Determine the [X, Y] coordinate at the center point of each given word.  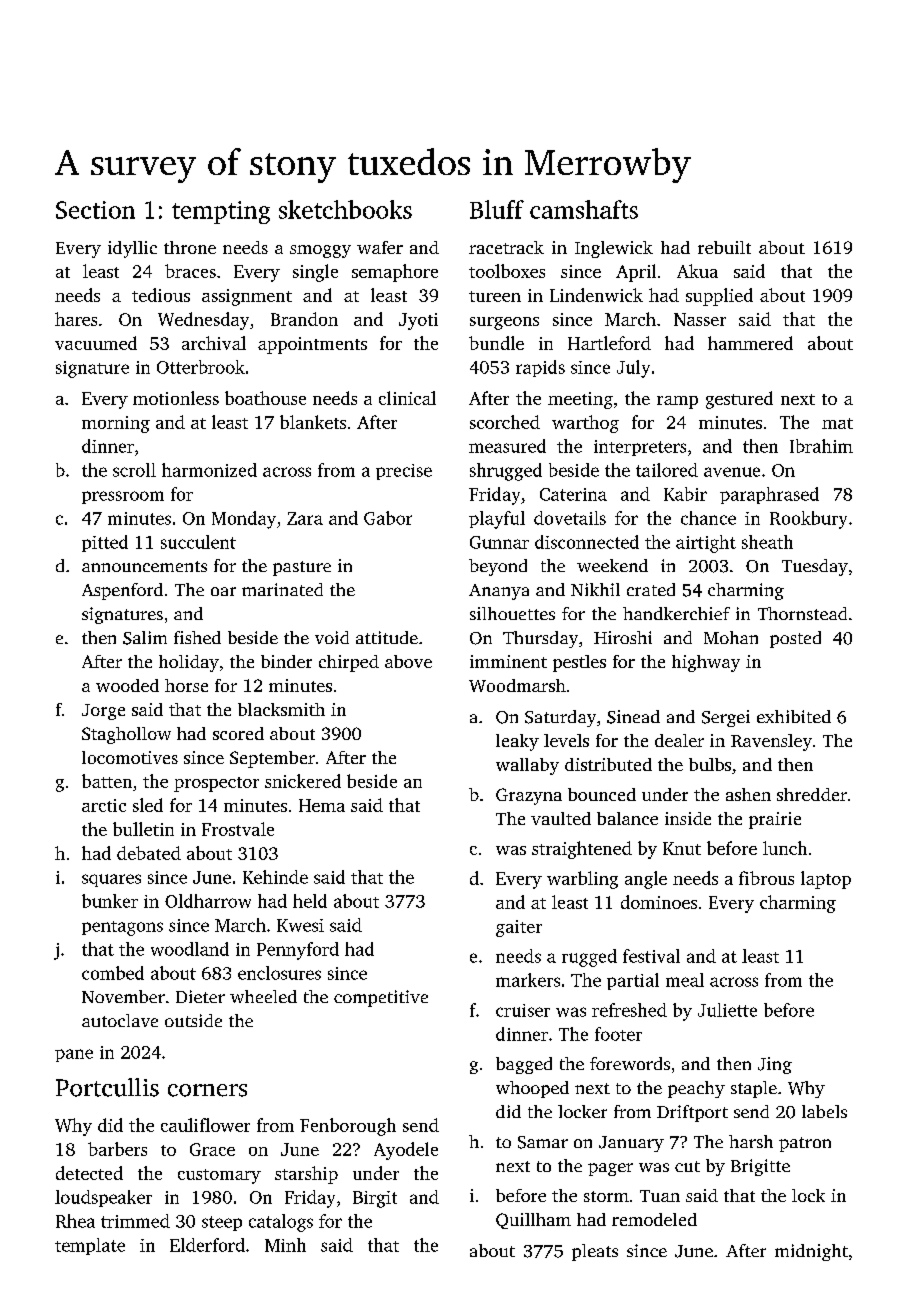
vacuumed [96, 343]
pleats [595, 1252]
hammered [750, 343]
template [90, 1246]
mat [837, 423]
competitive [381, 998]
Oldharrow [208, 901]
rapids [540, 368]
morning [116, 424]
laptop [826, 880]
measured [507, 446]
